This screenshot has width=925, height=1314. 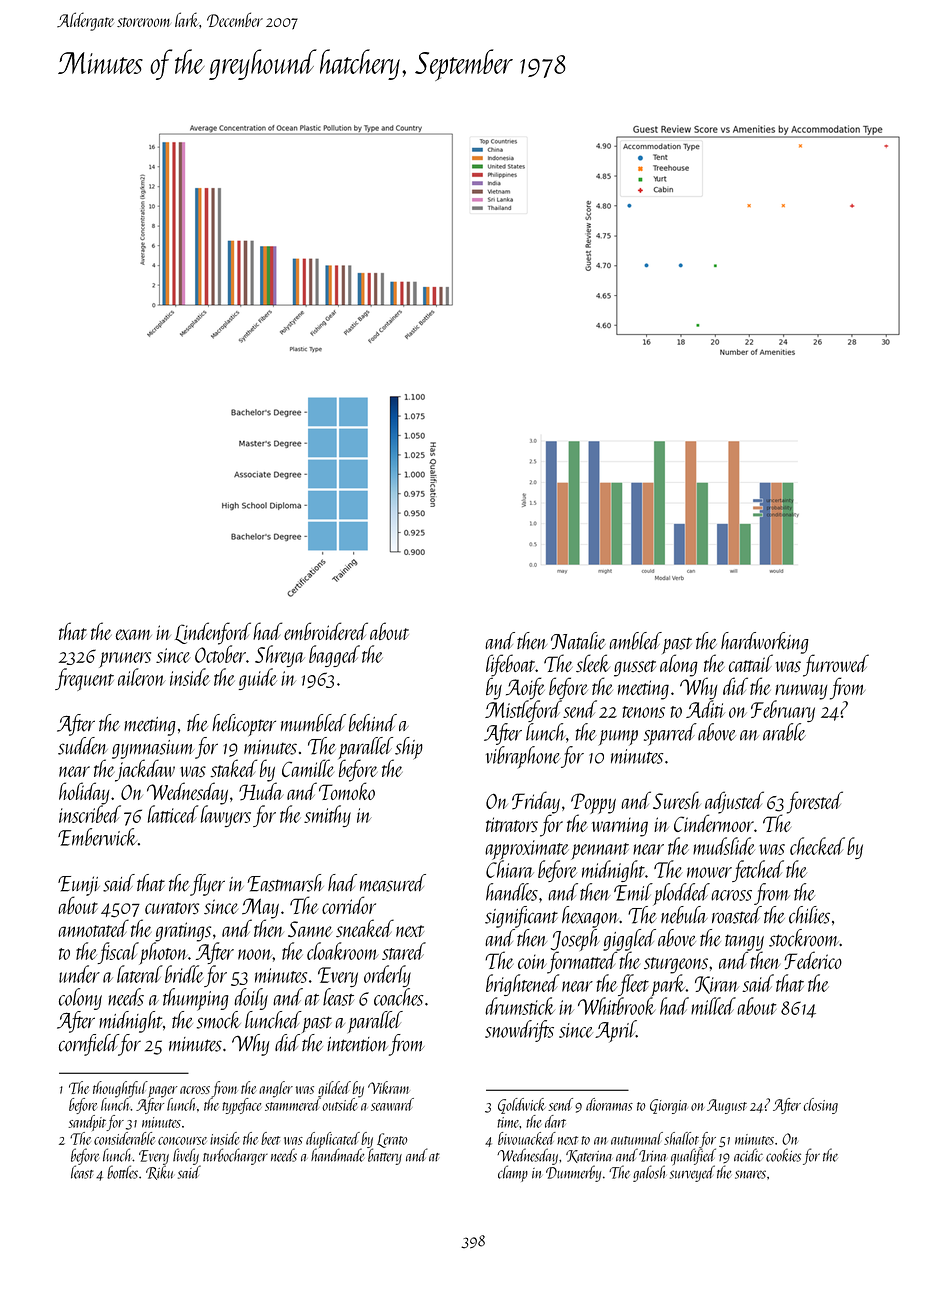 What do you see at coordinates (764, 643) in the screenshot?
I see `hardworking` at bounding box center [764, 643].
